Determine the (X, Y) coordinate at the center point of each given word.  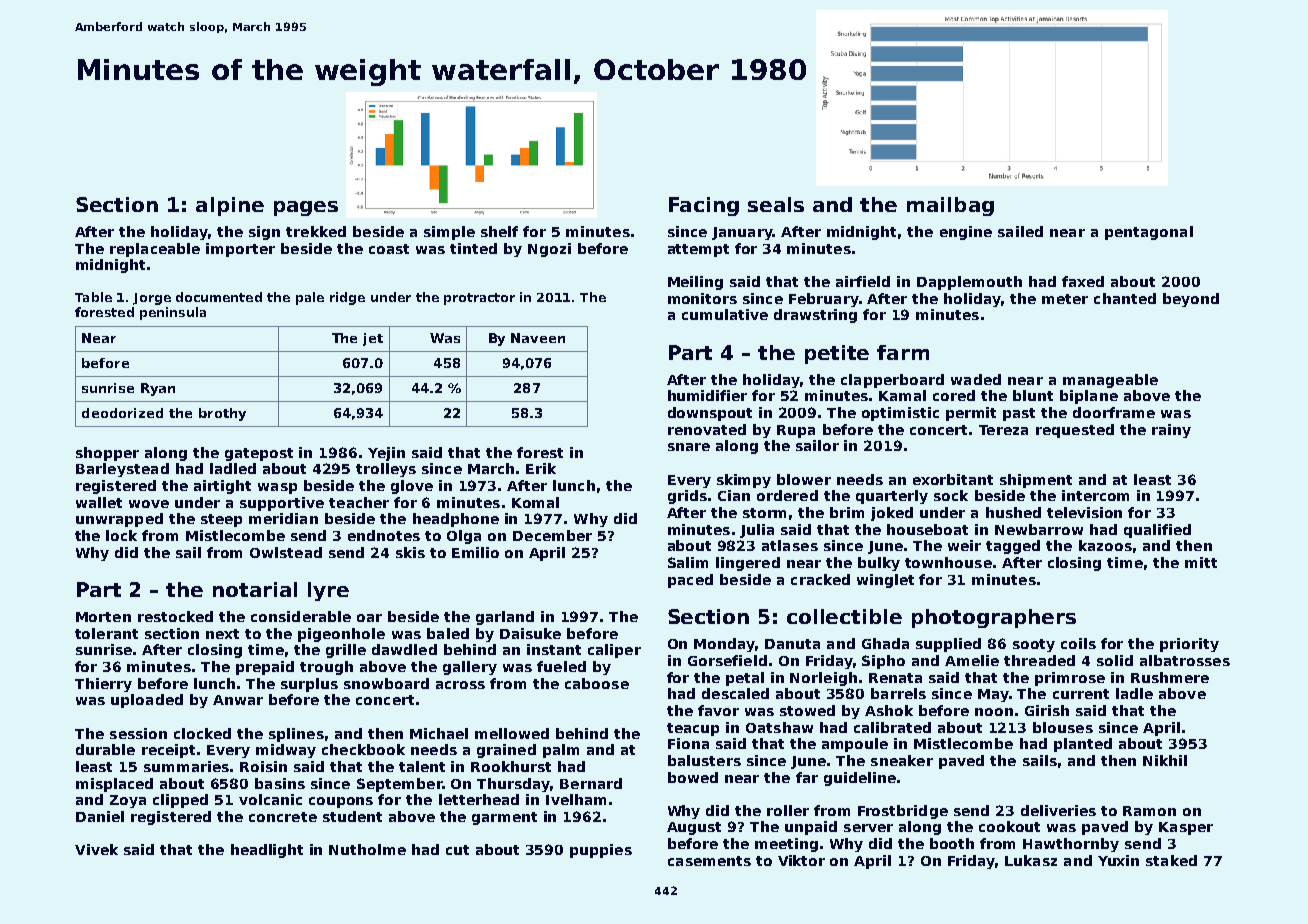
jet (373, 339)
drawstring (815, 316)
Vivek (96, 849)
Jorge (152, 299)
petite (837, 354)
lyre (328, 591)
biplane (1089, 397)
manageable (1110, 381)
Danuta (792, 644)
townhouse (948, 562)
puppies (601, 851)
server (868, 828)
